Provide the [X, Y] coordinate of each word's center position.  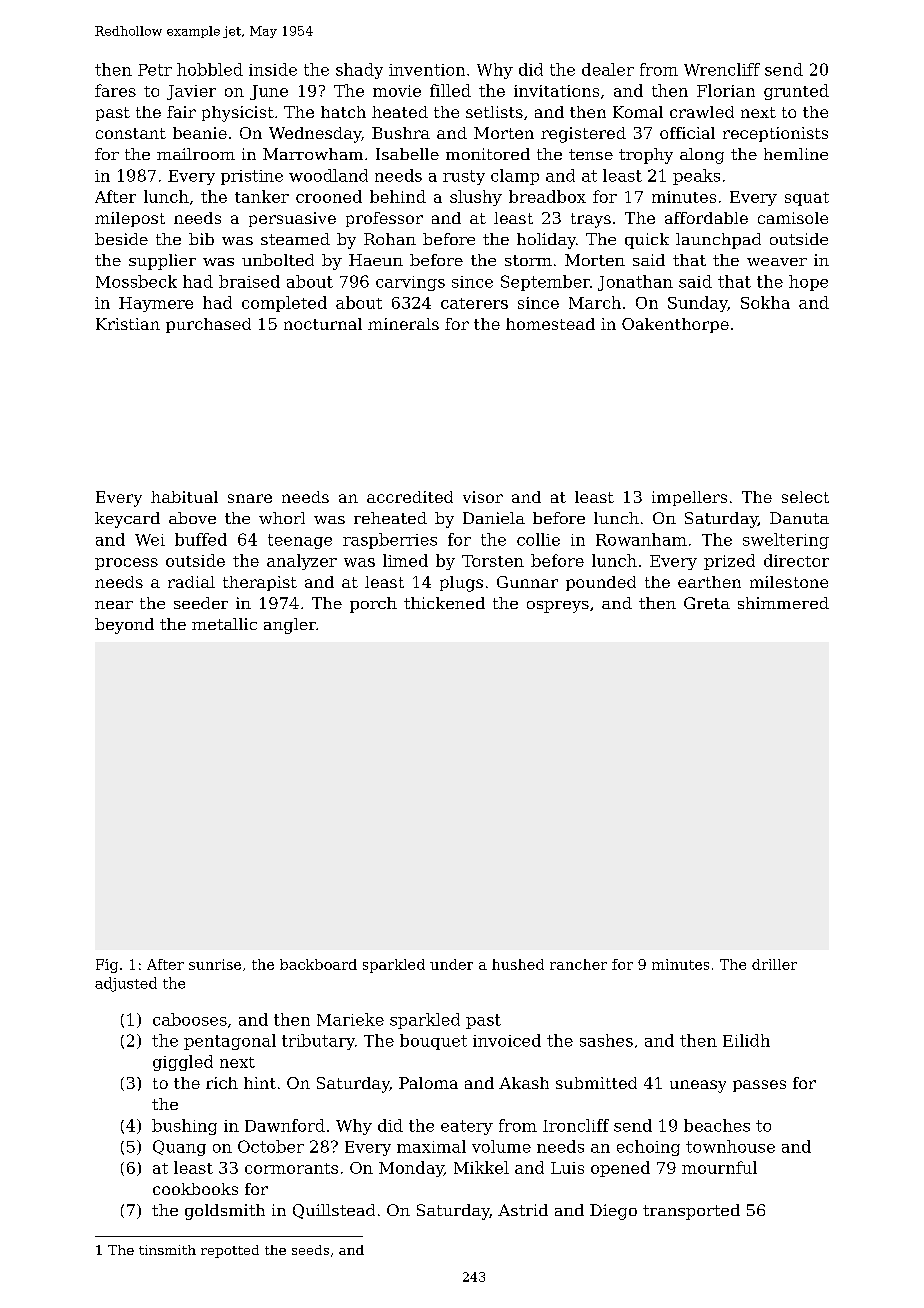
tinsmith [167, 1250]
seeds [310, 1250]
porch [373, 605]
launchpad [718, 241]
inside [273, 69]
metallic [224, 624]
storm [528, 260]
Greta [707, 603]
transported [691, 1212]
